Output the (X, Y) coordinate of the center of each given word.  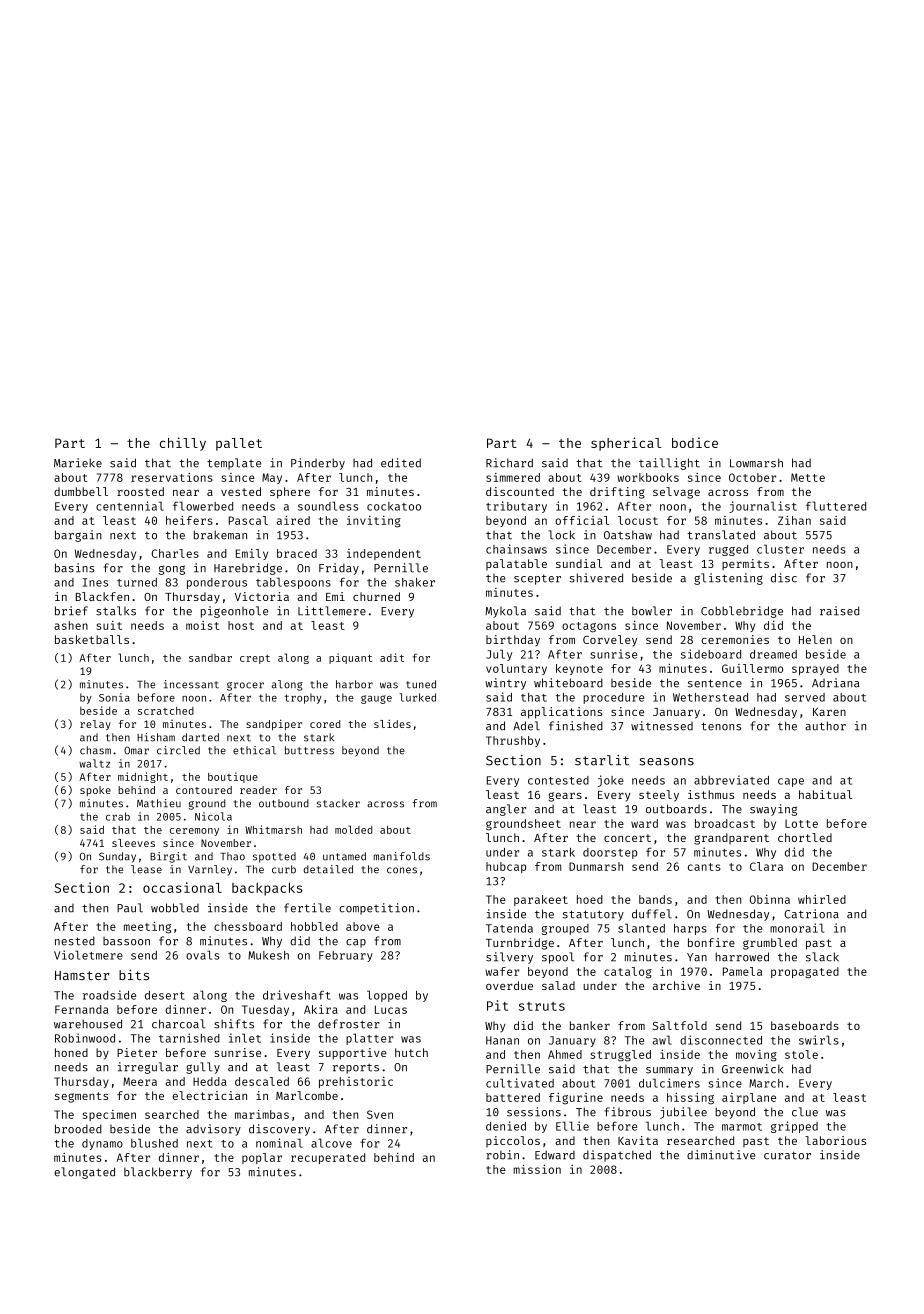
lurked (417, 697)
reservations (172, 477)
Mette (808, 477)
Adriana (835, 683)
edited (401, 463)
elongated (84, 1173)
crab (118, 816)
